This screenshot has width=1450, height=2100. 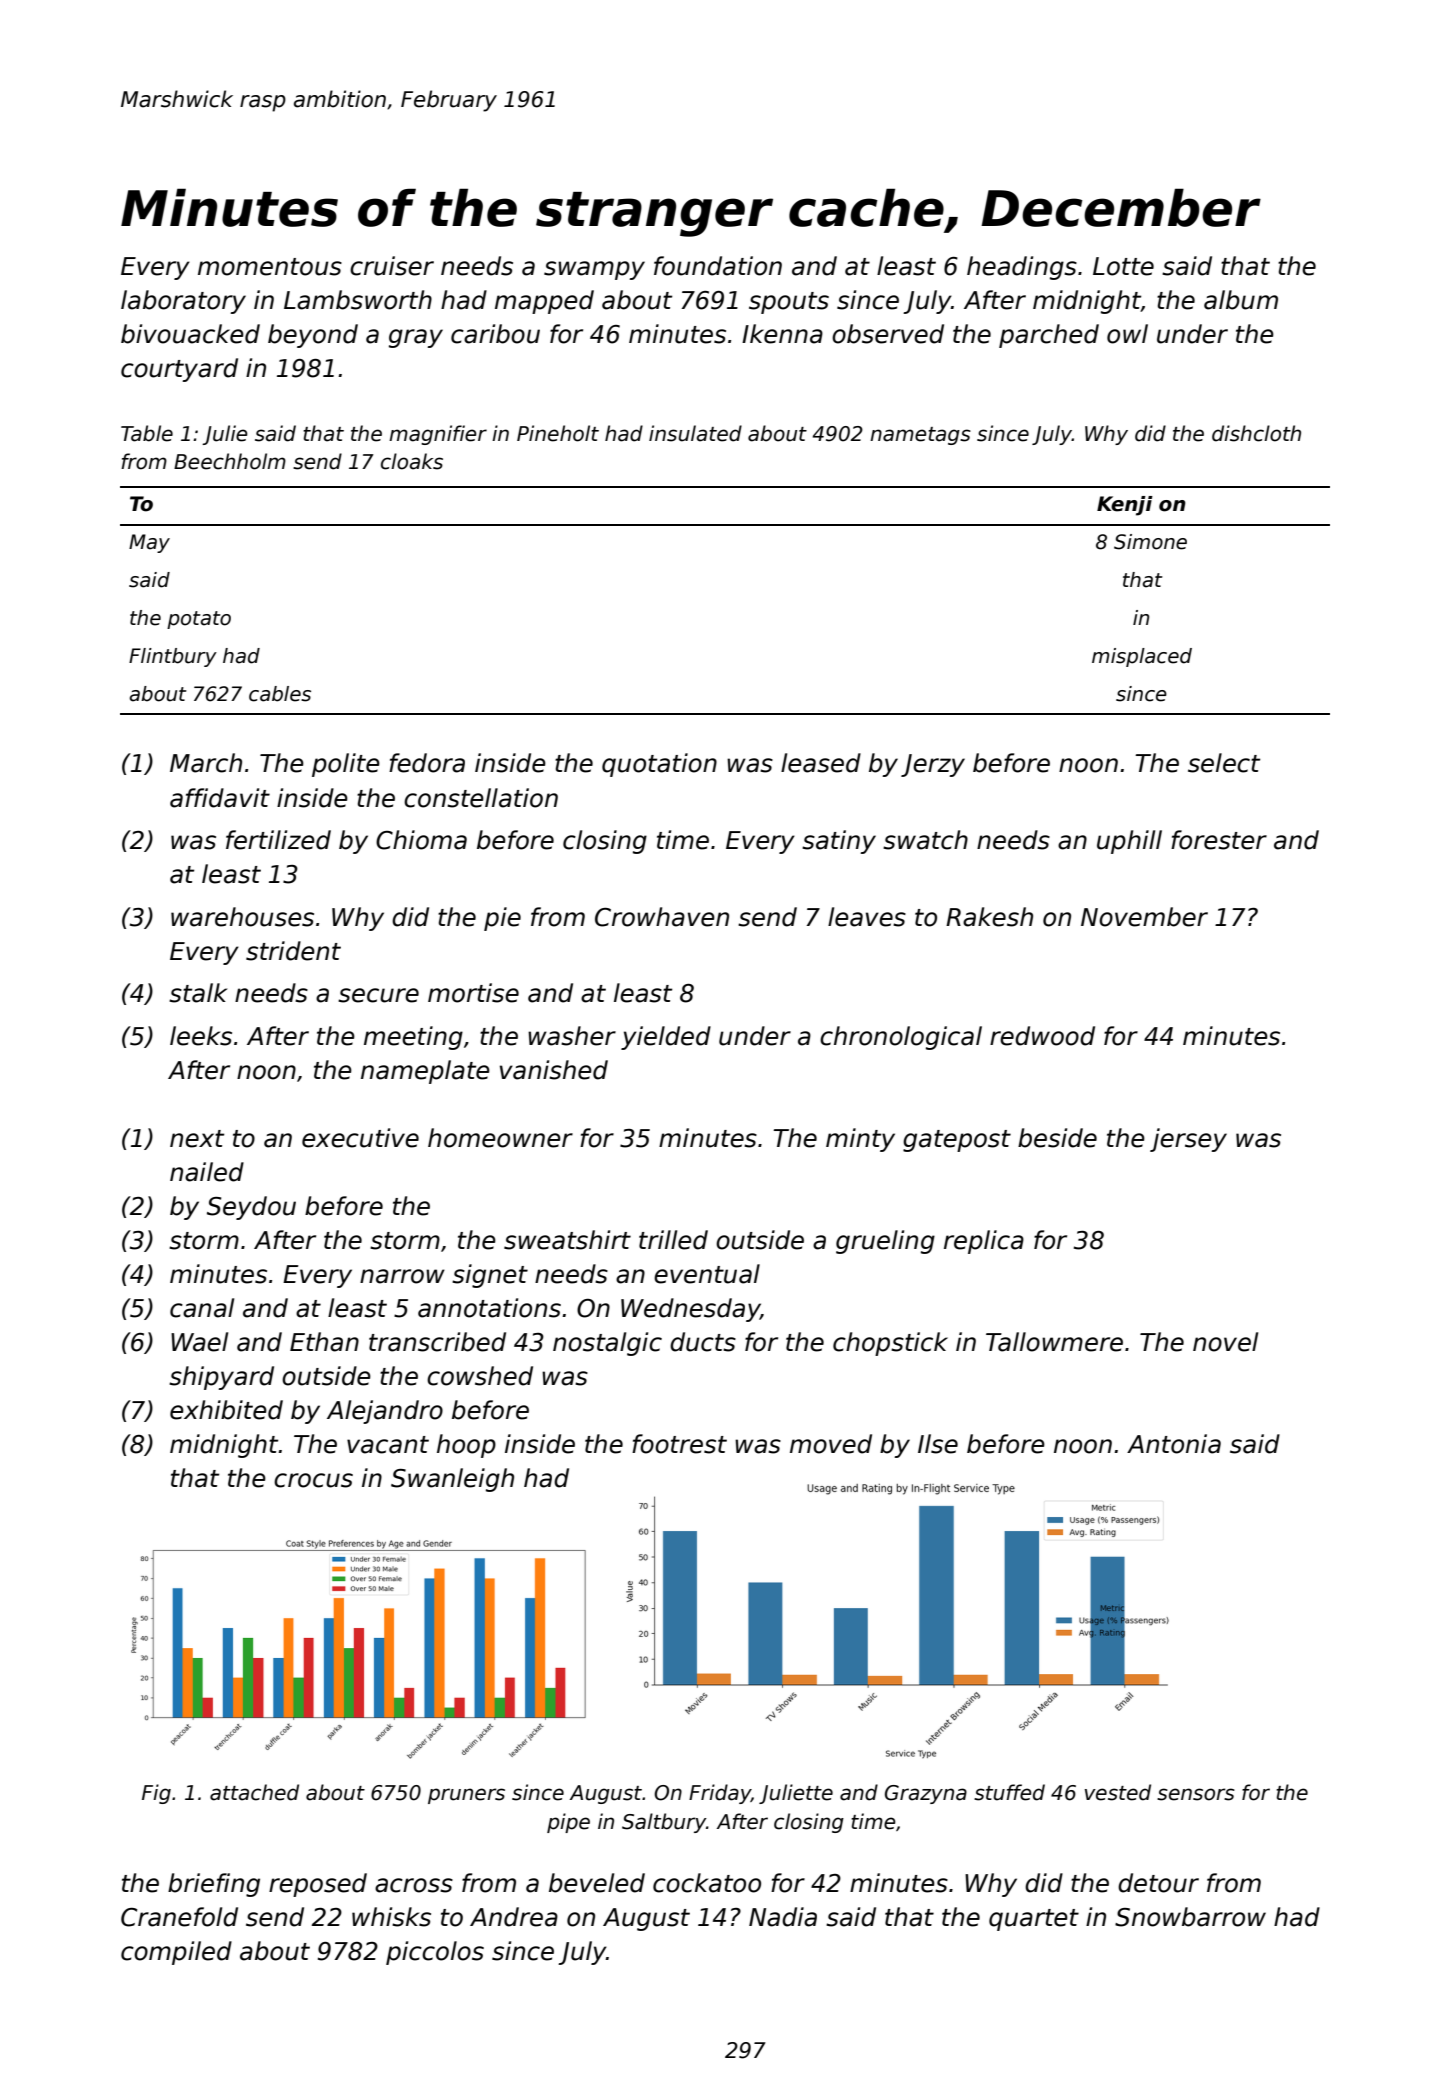 I want to click on Saltbury, so click(x=664, y=1823).
